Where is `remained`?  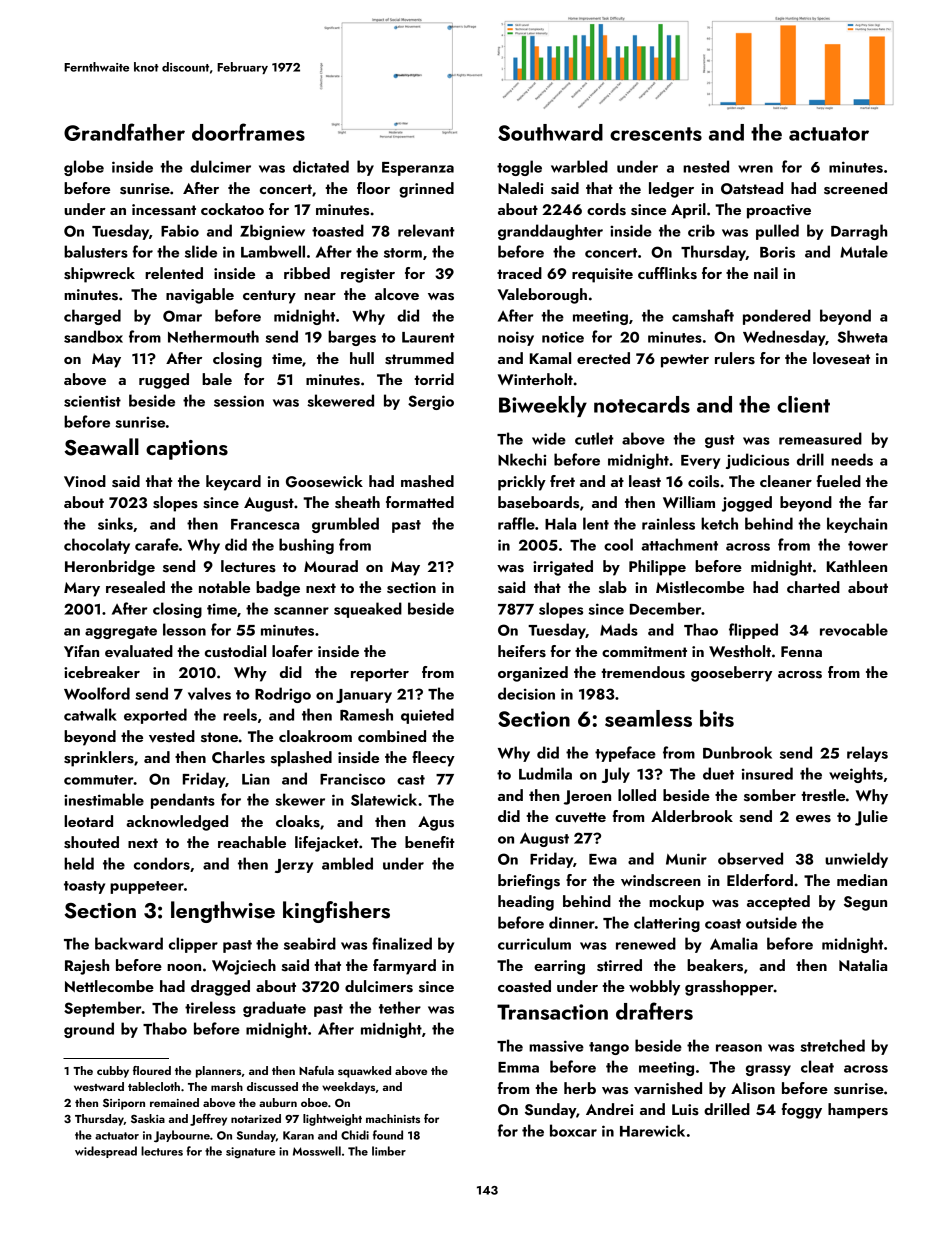
remained is located at coordinates (174, 1102).
